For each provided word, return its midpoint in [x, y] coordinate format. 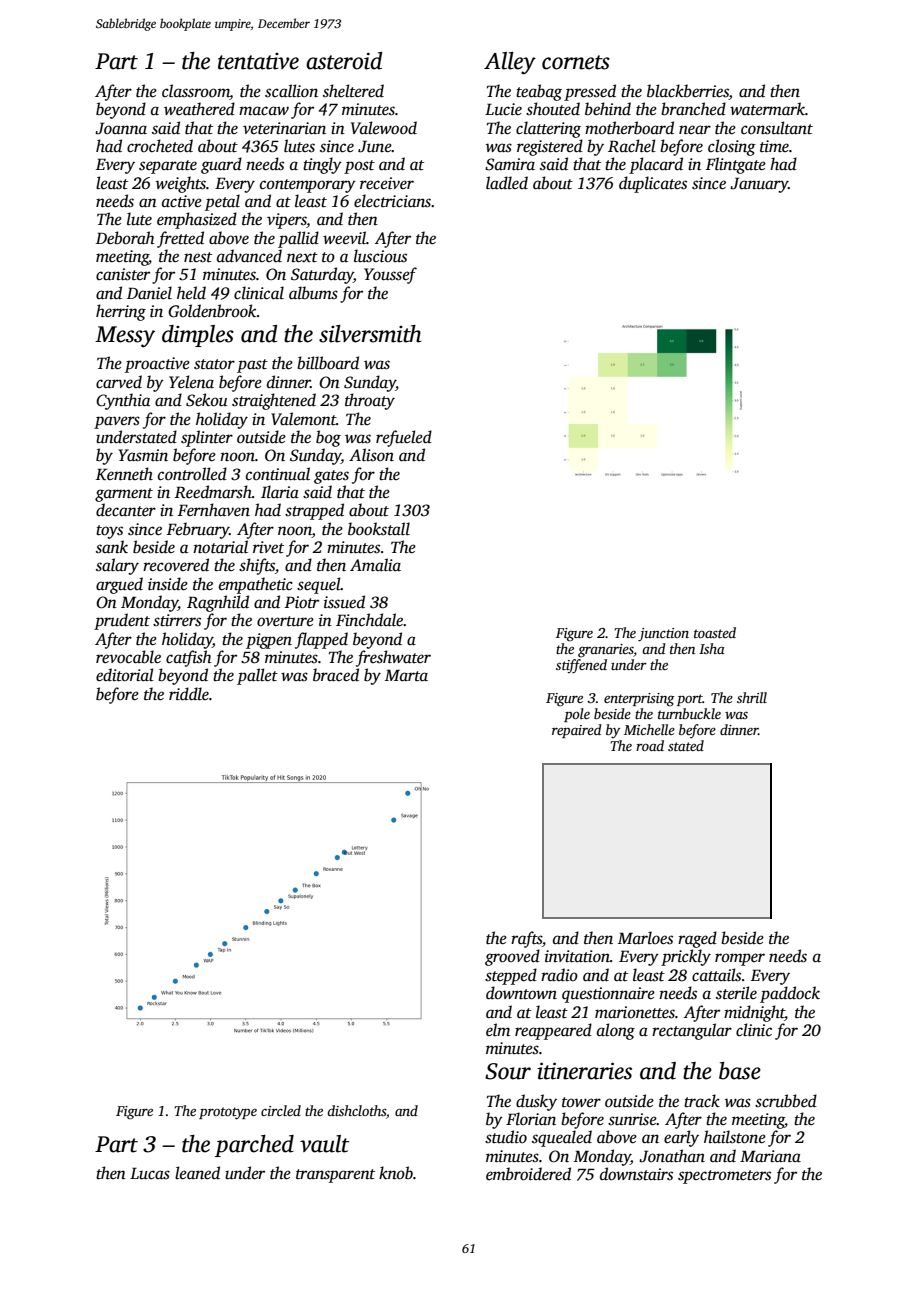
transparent [335, 1176]
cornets [576, 62]
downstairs [636, 1174]
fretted [180, 239]
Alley [510, 63]
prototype [228, 1113]
